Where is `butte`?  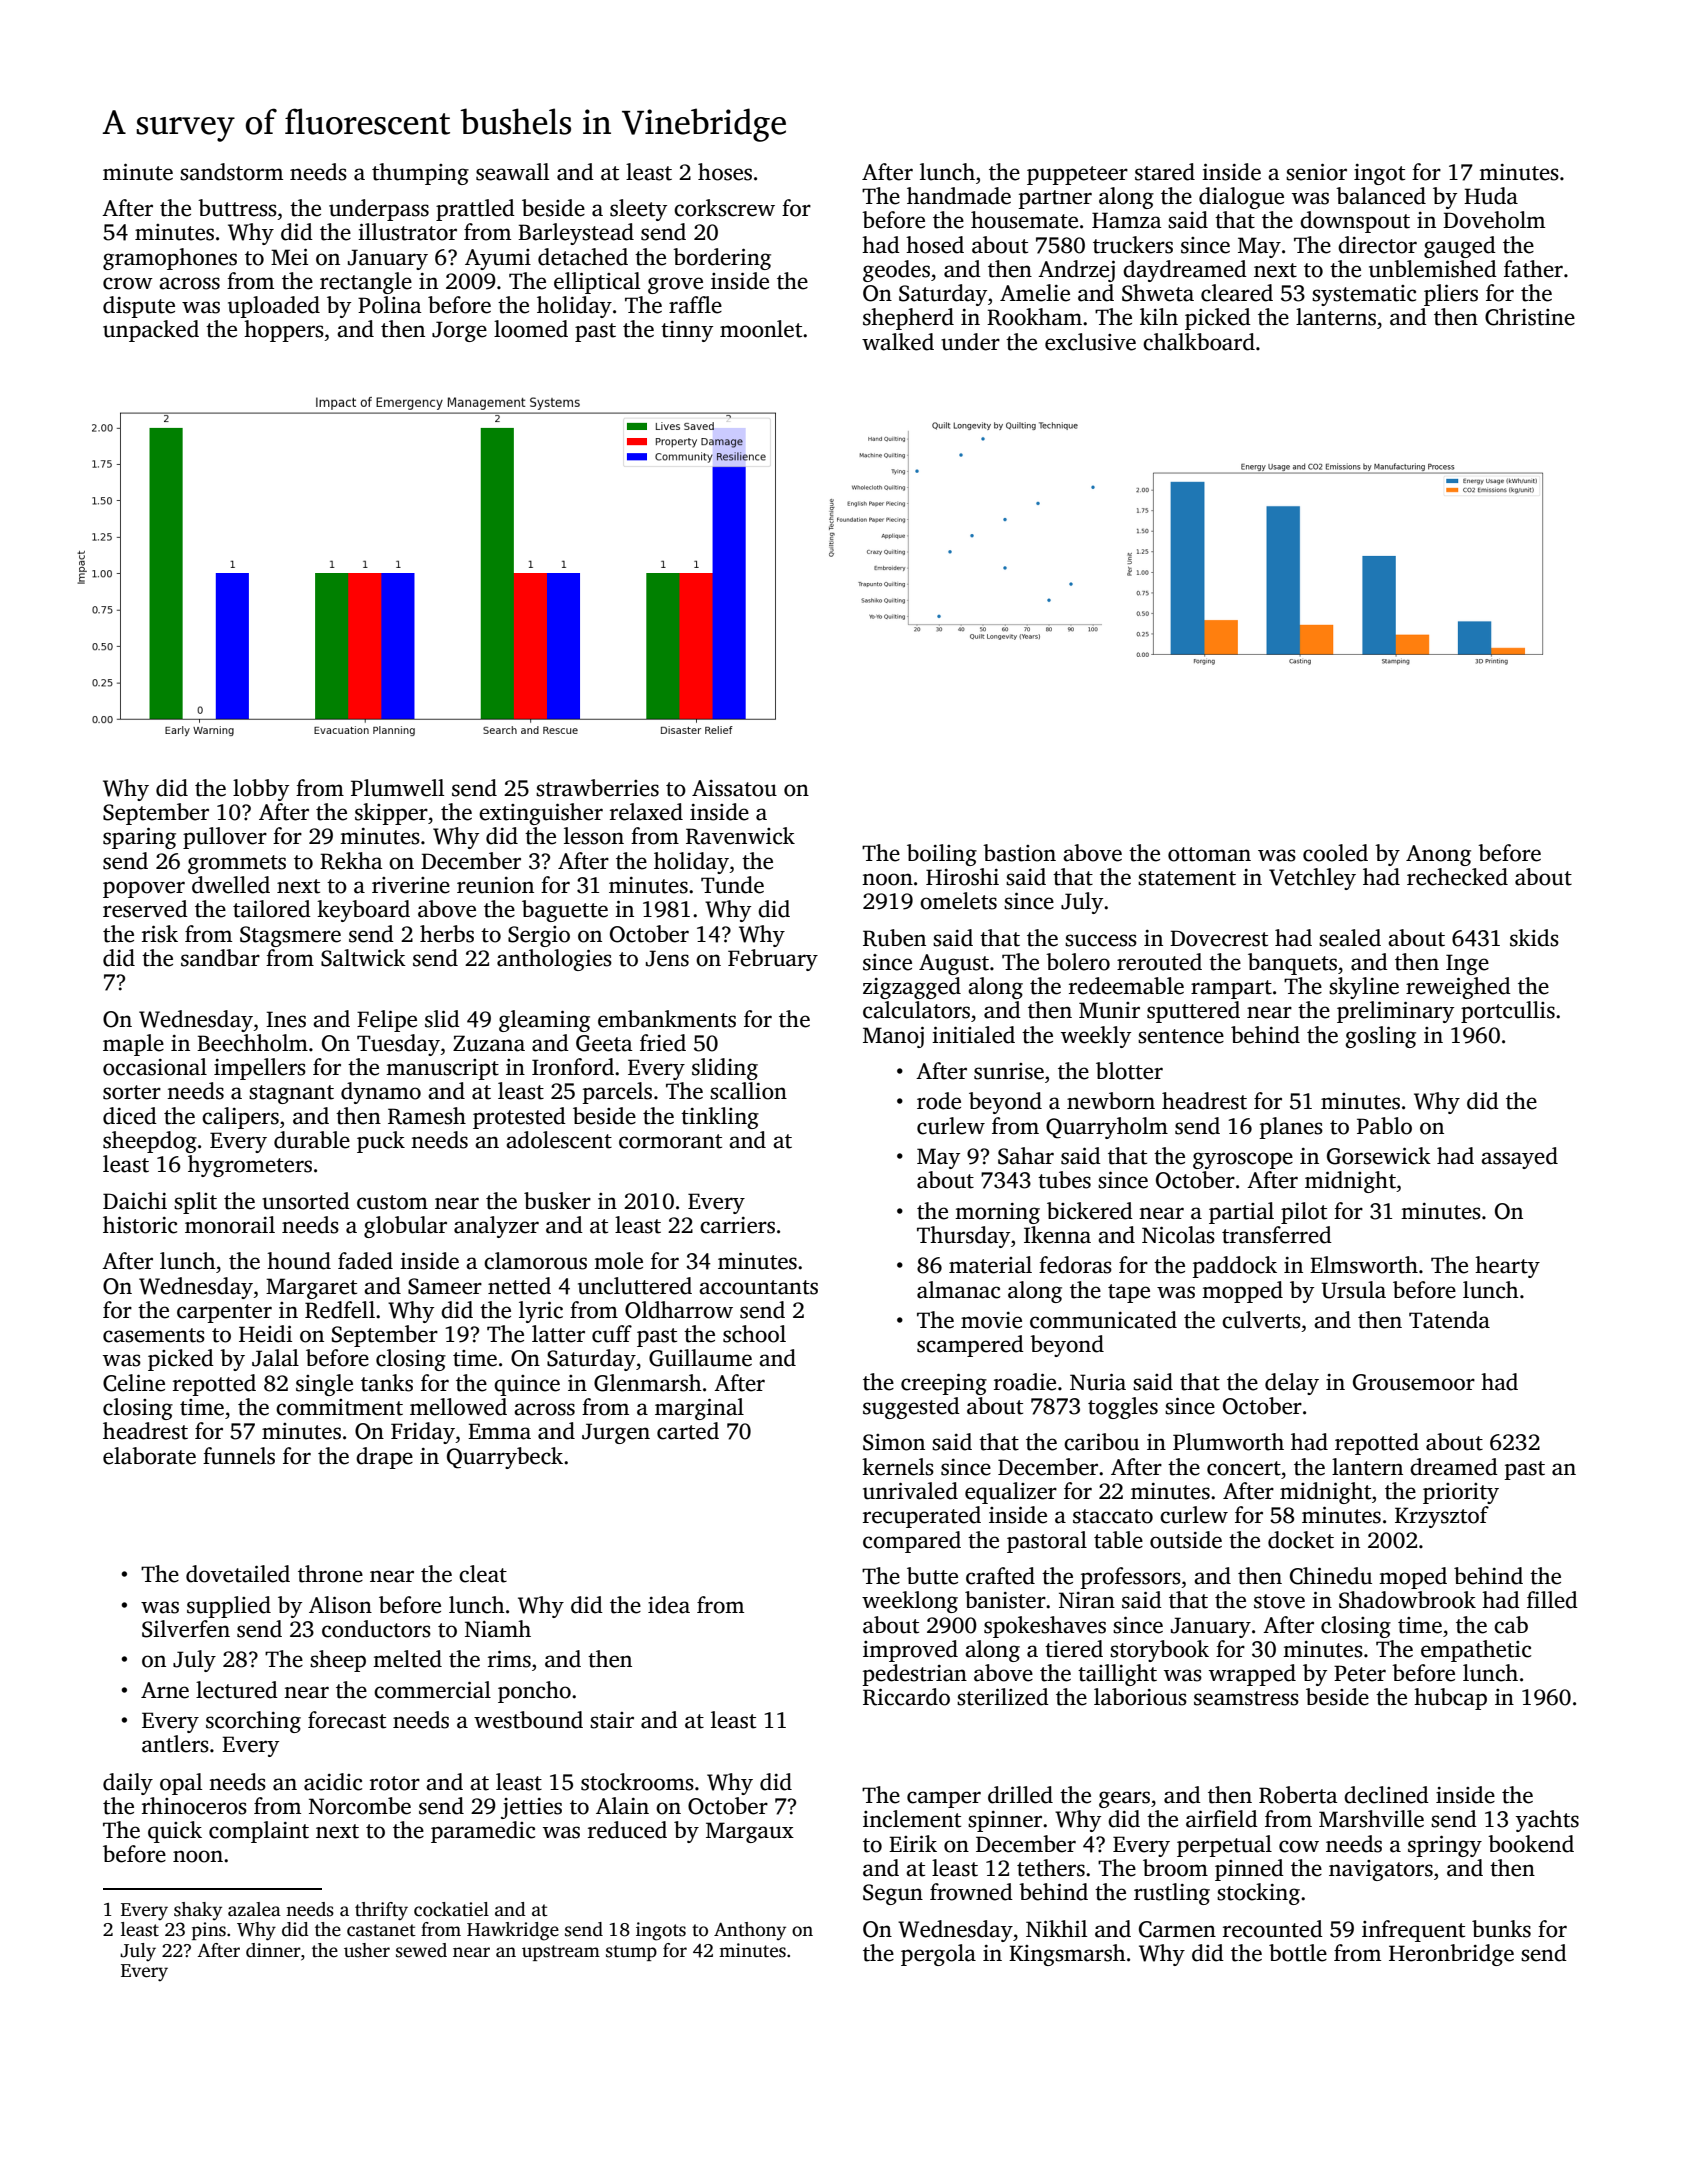
butte is located at coordinates (932, 1576).
